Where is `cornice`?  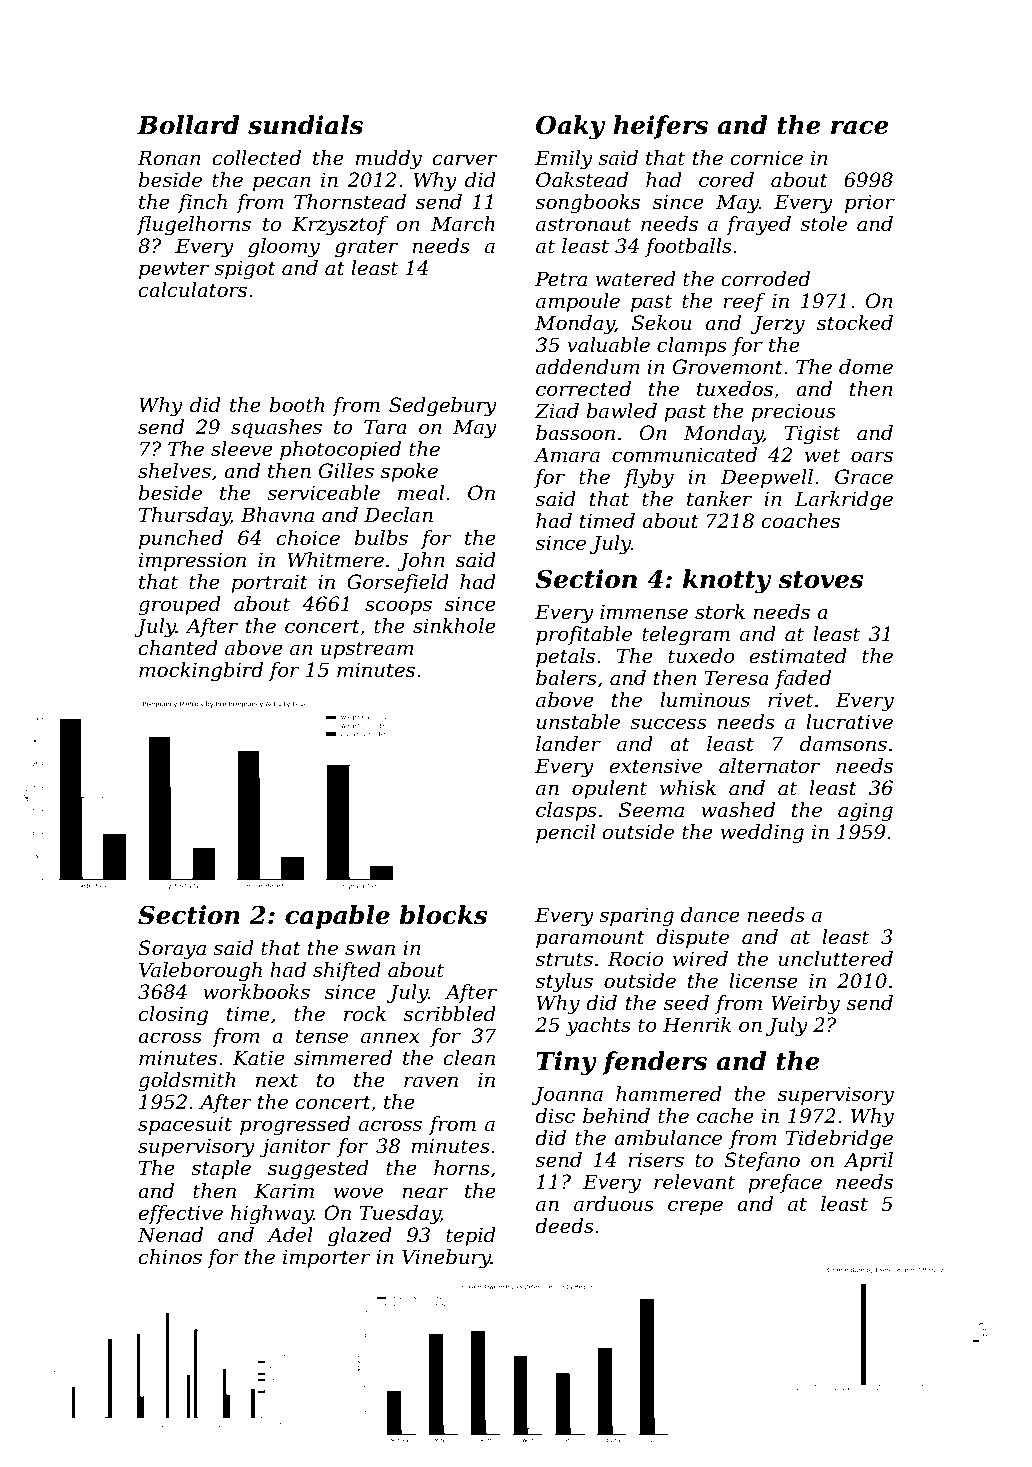 cornice is located at coordinates (766, 158).
